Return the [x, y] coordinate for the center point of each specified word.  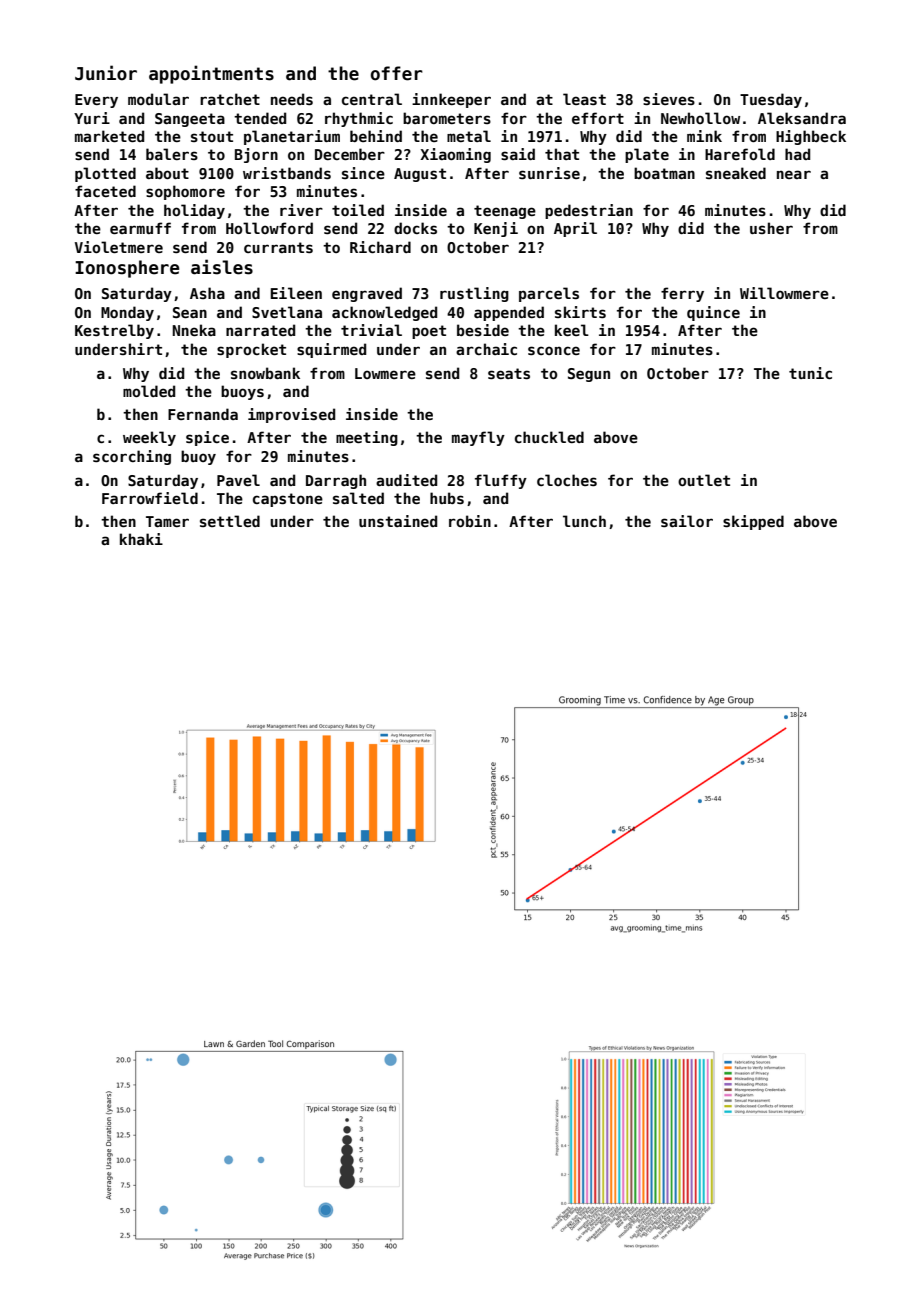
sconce [554, 350]
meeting [367, 438]
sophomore [185, 192]
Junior [106, 73]
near [794, 174]
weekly [149, 438]
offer [397, 73]
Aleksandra [802, 118]
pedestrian [589, 211]
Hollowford [269, 228]
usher [771, 228]
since [363, 173]
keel [572, 330]
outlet [704, 480]
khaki [141, 539]
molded [149, 391]
